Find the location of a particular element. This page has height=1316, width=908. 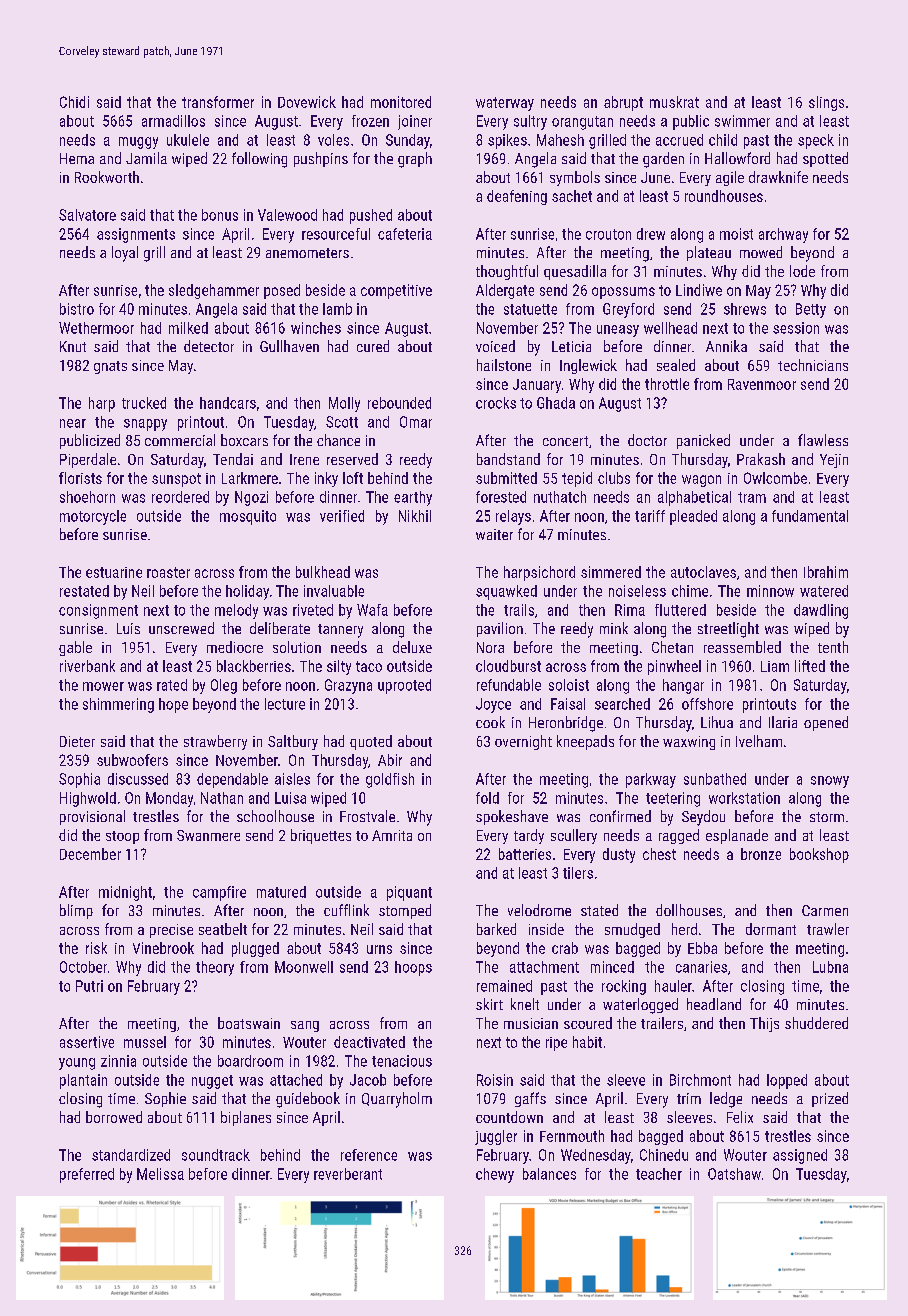

fold is located at coordinates (487, 798).
